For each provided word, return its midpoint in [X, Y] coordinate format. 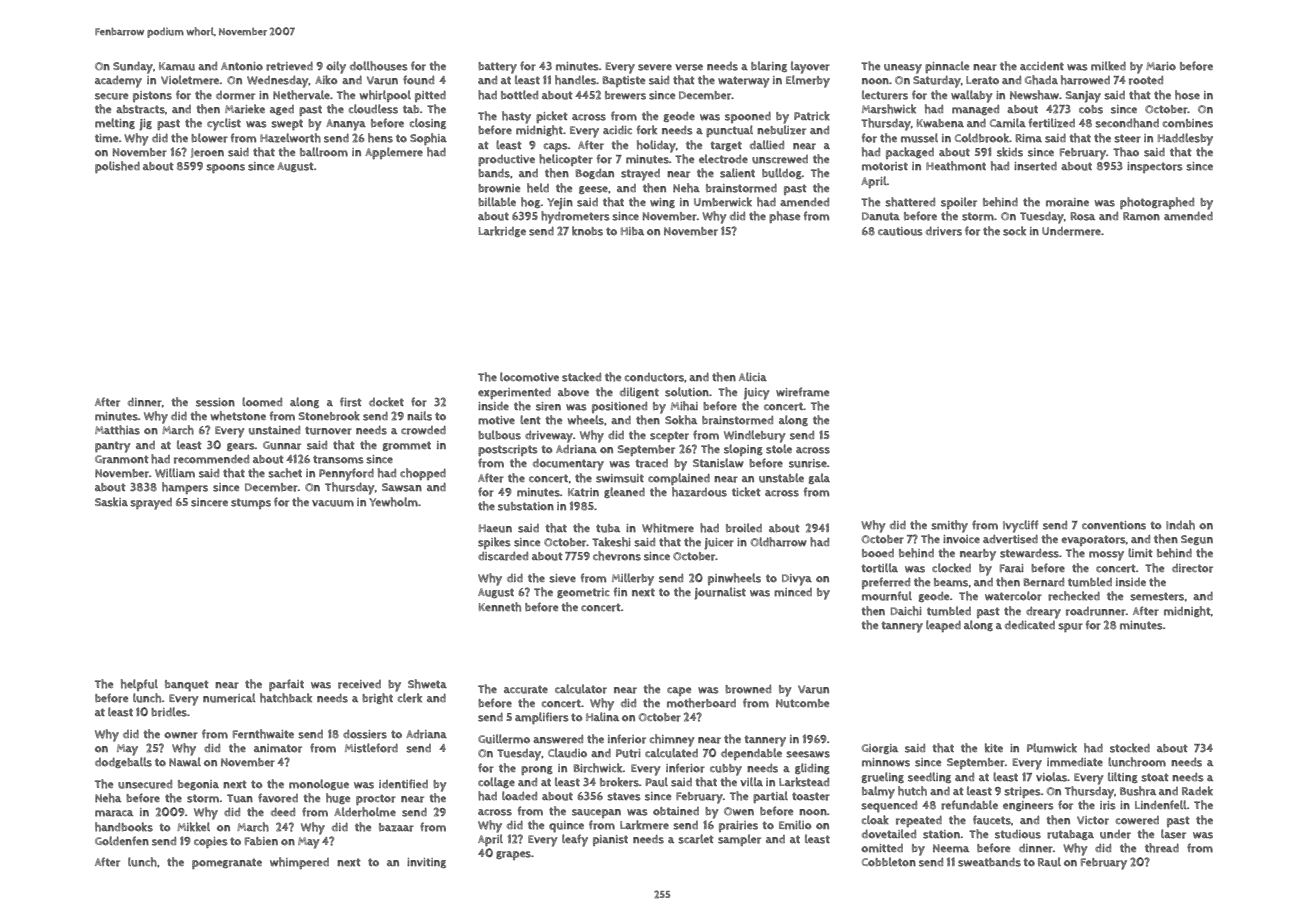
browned [748, 689]
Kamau [177, 66]
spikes [494, 543]
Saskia [111, 502]
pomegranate [227, 863]
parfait [286, 685]
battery [497, 68]
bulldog [782, 173]
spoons [225, 168]
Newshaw [1034, 95]
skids [1010, 152]
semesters [1157, 596]
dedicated [1030, 625]
